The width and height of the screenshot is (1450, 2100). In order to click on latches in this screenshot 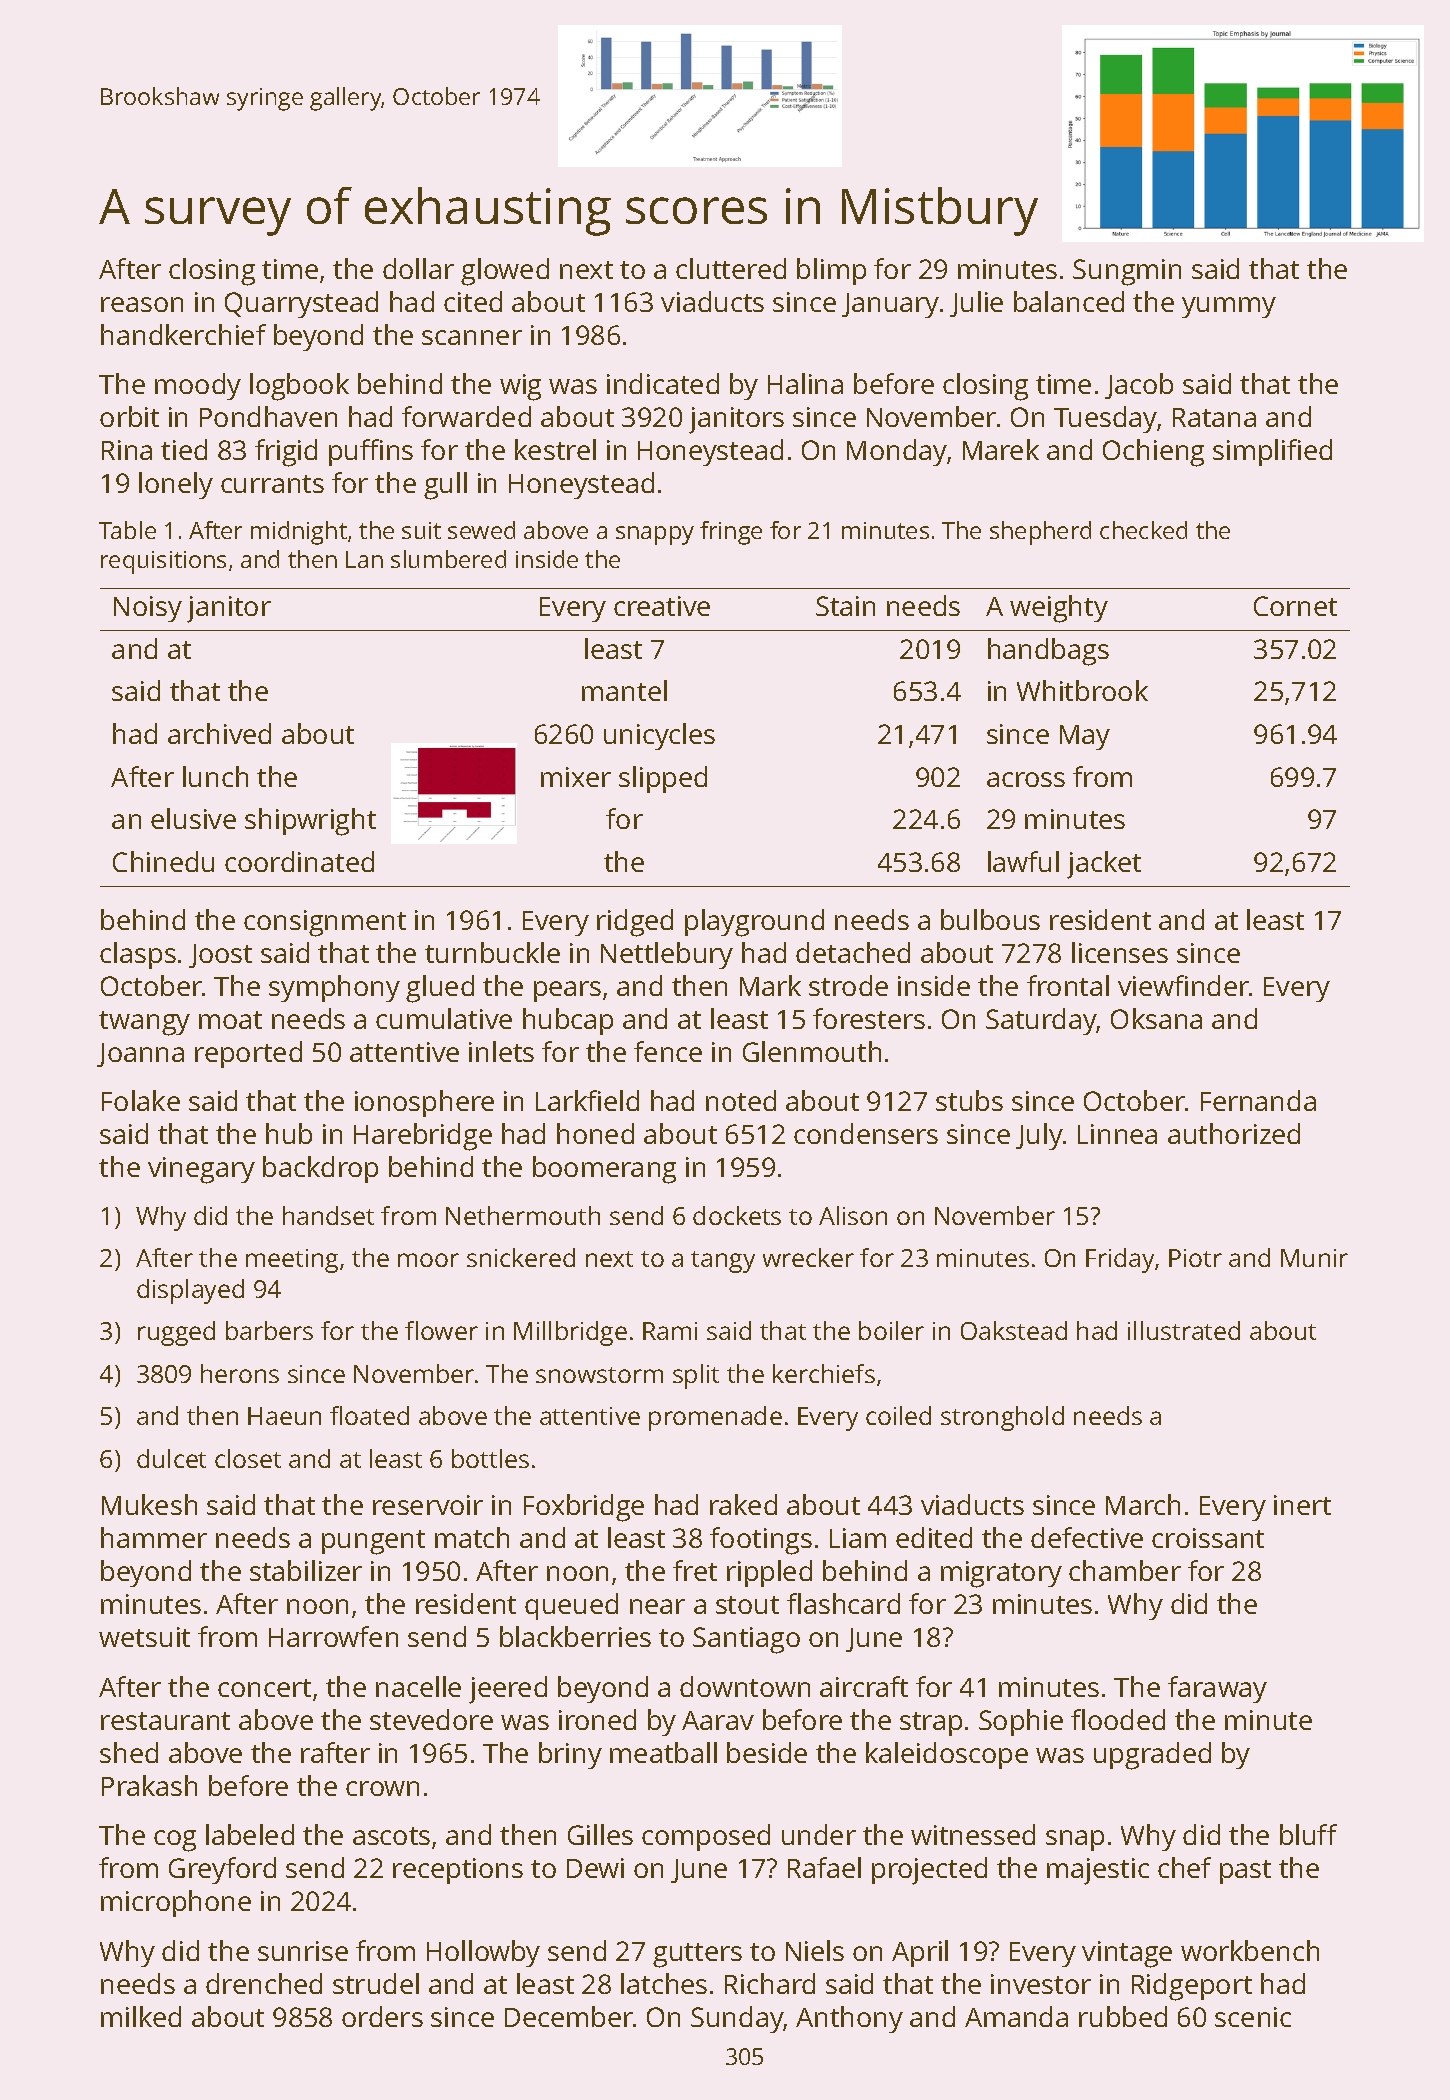, I will do `click(664, 1983)`.
